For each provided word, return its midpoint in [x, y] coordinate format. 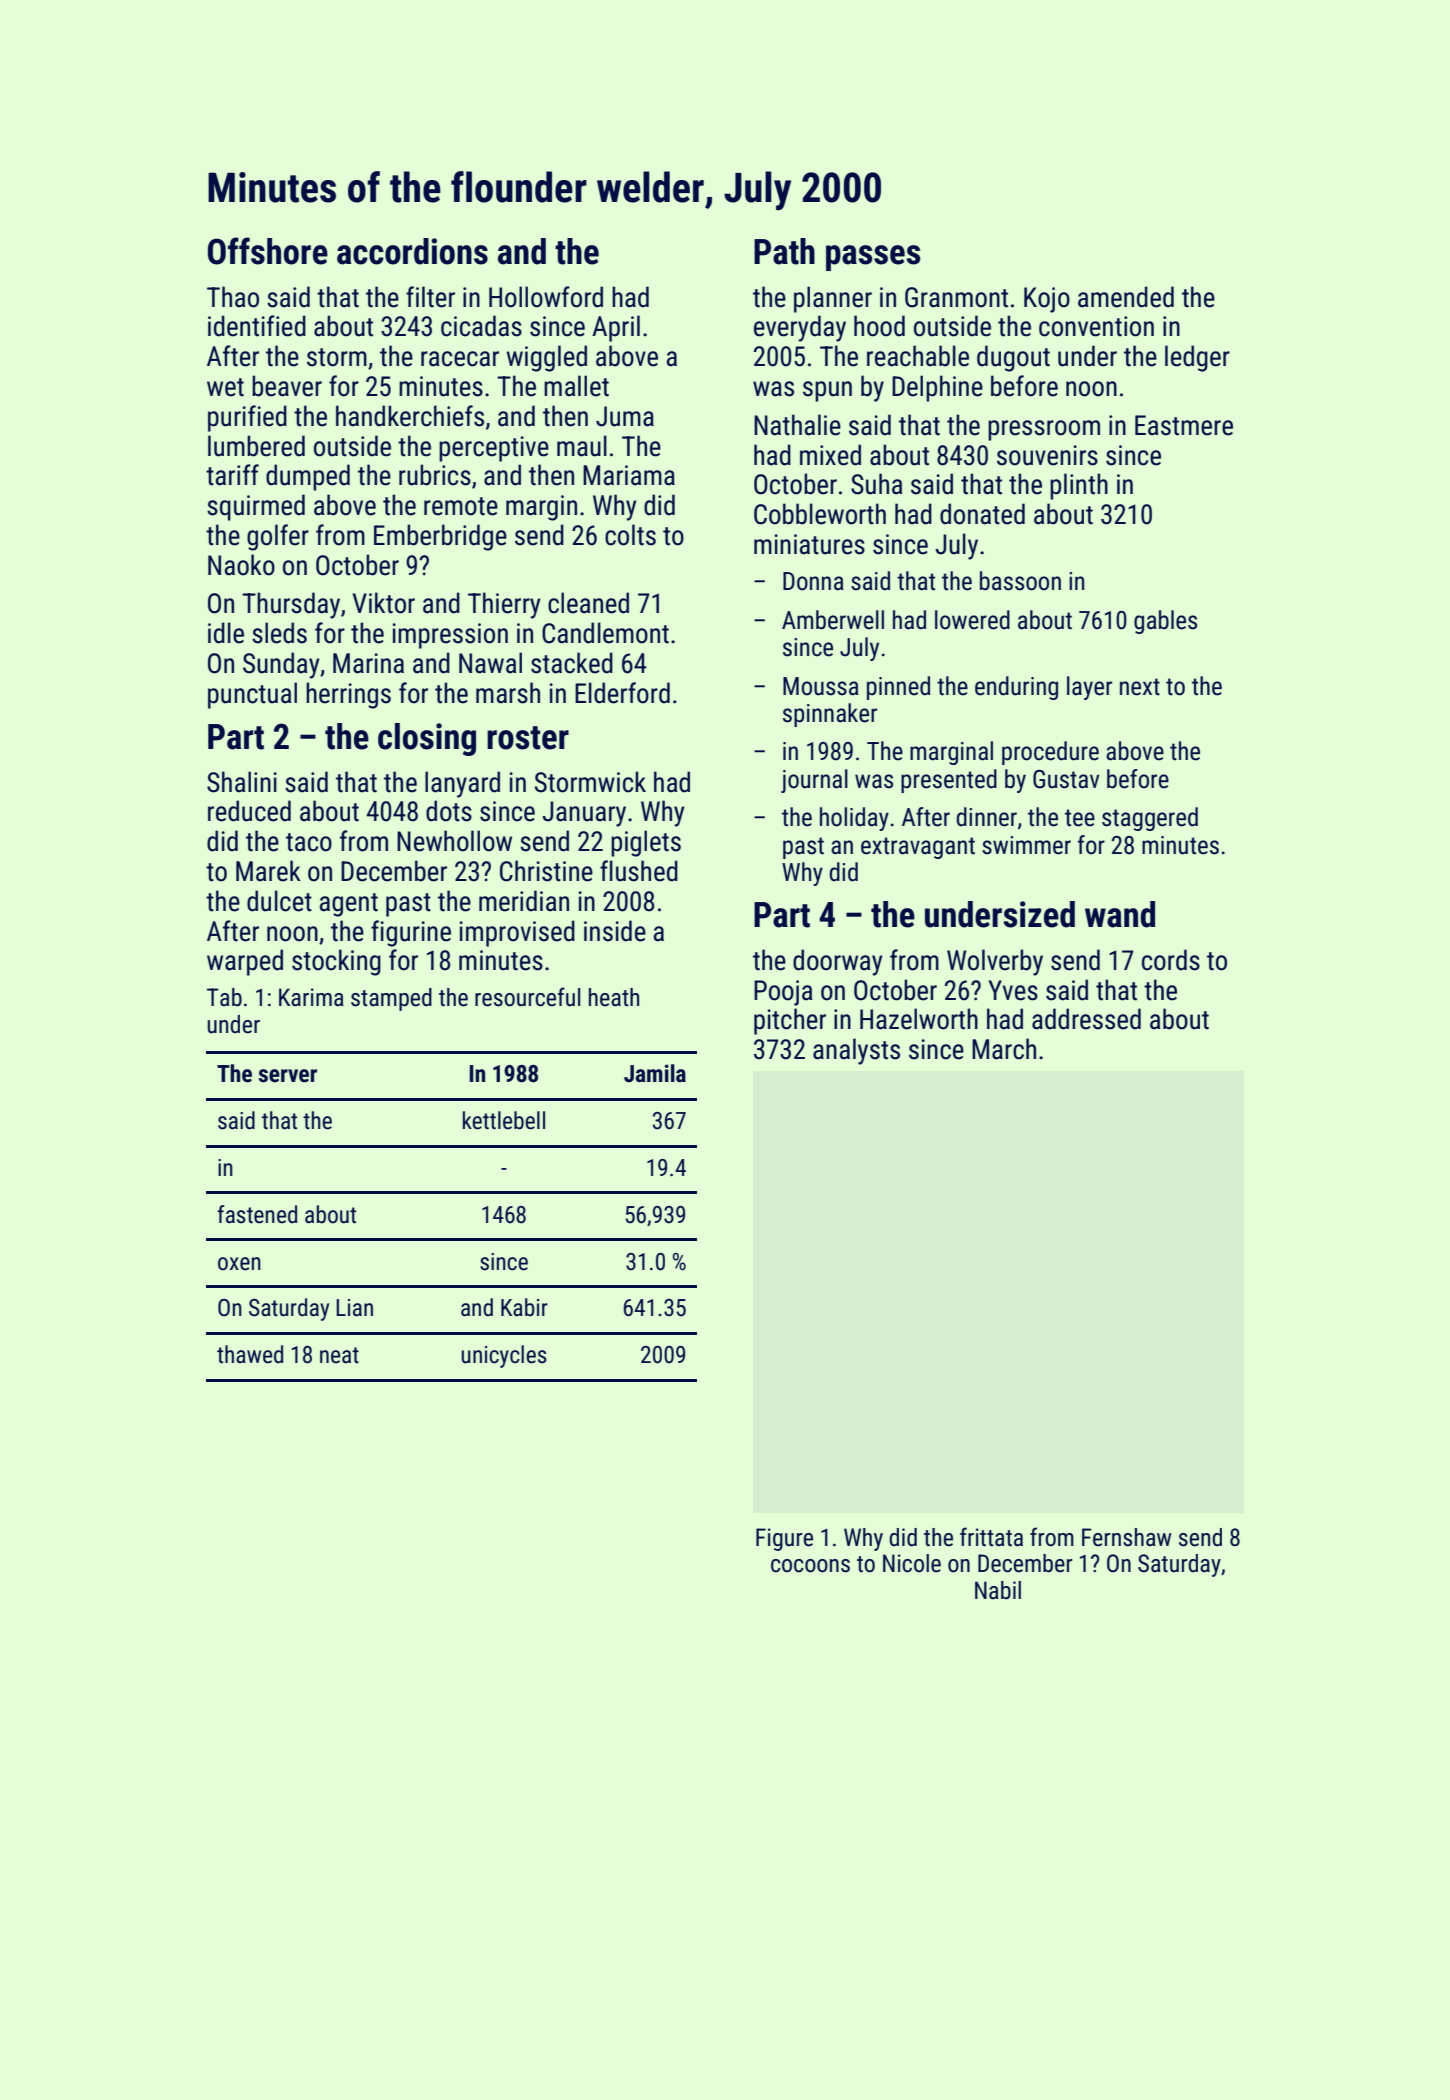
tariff [232, 475]
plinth [1079, 486]
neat [339, 1355]
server [287, 1076]
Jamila [655, 1073]
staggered [1150, 819]
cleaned [588, 603]
